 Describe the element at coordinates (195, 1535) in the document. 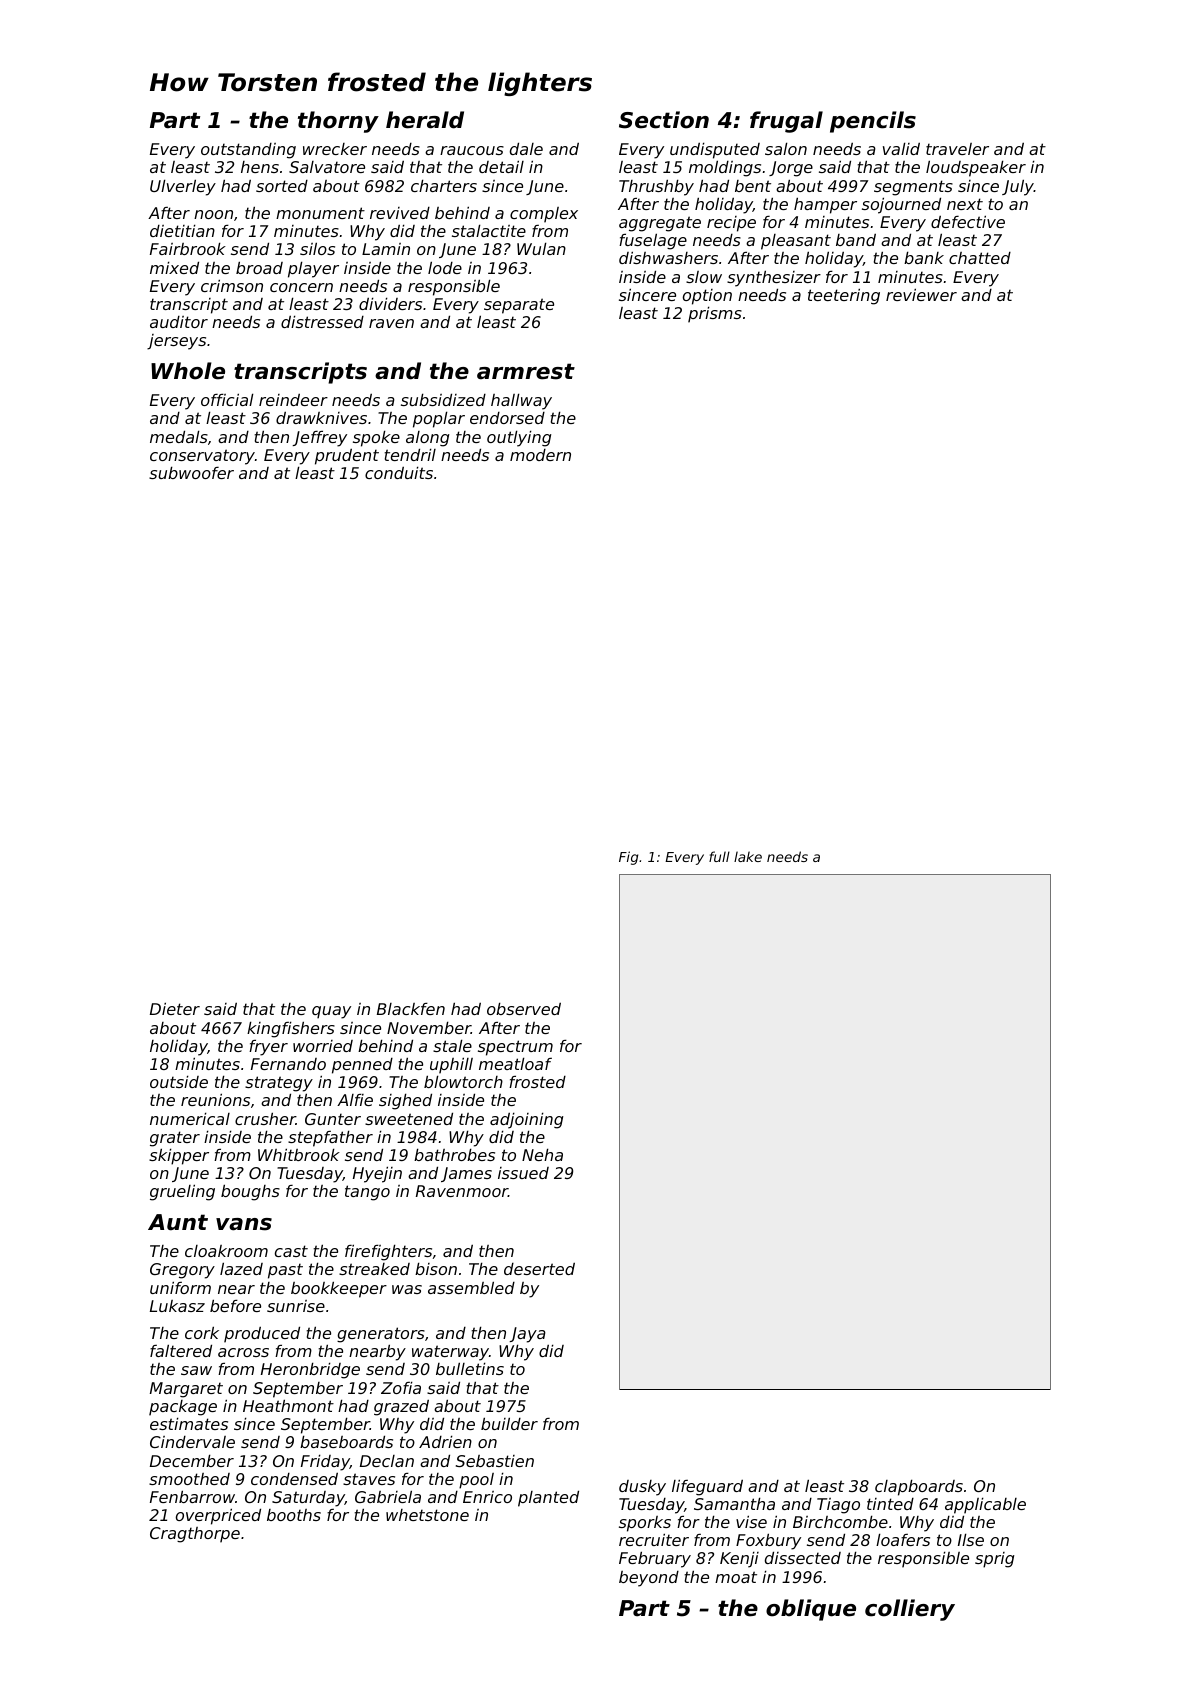

I see `Cragthorpe` at that location.
